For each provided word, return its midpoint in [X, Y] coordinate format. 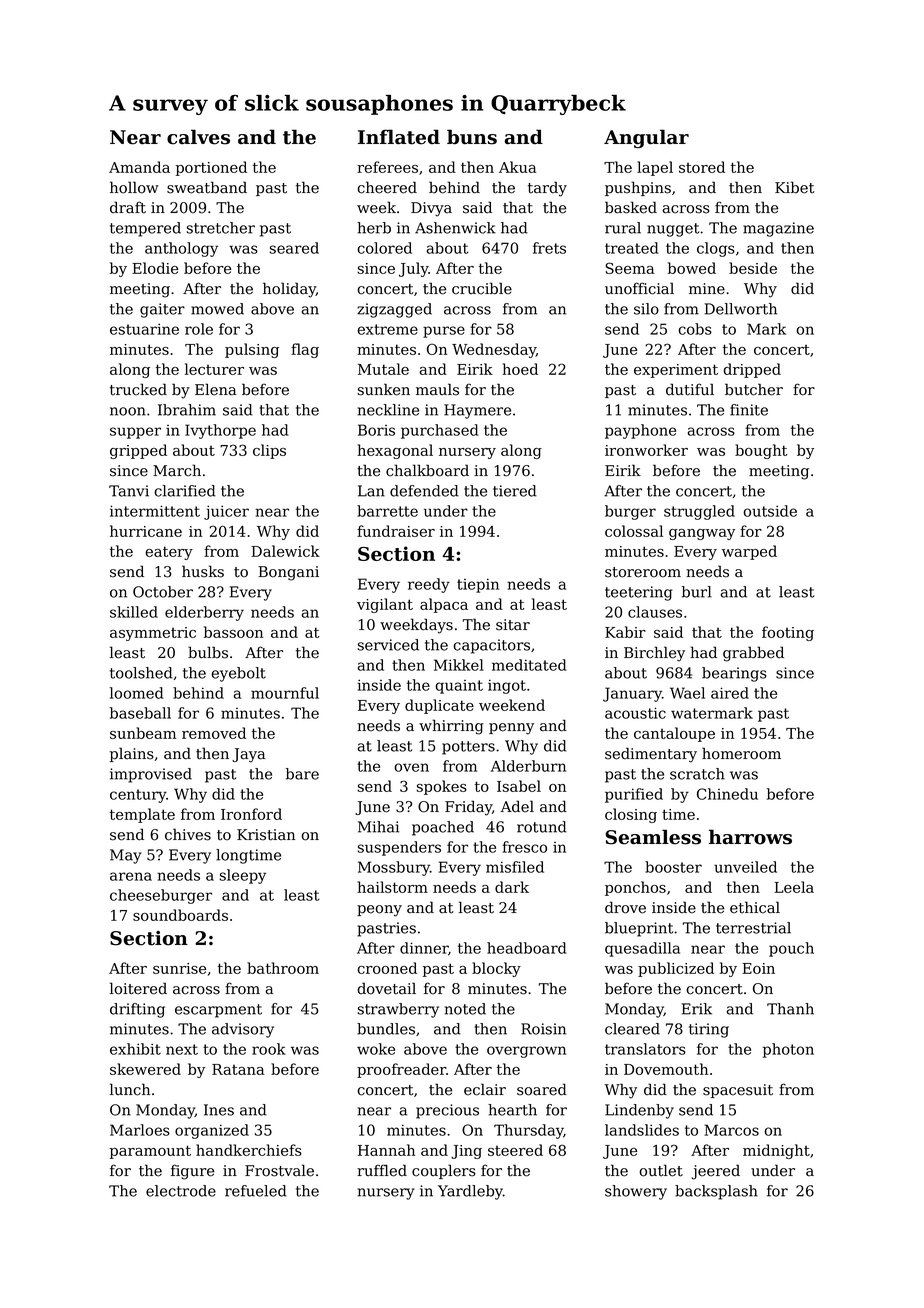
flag [305, 350]
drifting [137, 1010]
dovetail [387, 988]
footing [788, 633]
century [138, 796]
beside [753, 268]
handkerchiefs [249, 1150]
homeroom [741, 753]
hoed [520, 369]
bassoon [233, 632]
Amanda [139, 167]
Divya [431, 209]
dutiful [690, 389]
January [632, 694]
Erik [697, 1009]
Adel [517, 806]
